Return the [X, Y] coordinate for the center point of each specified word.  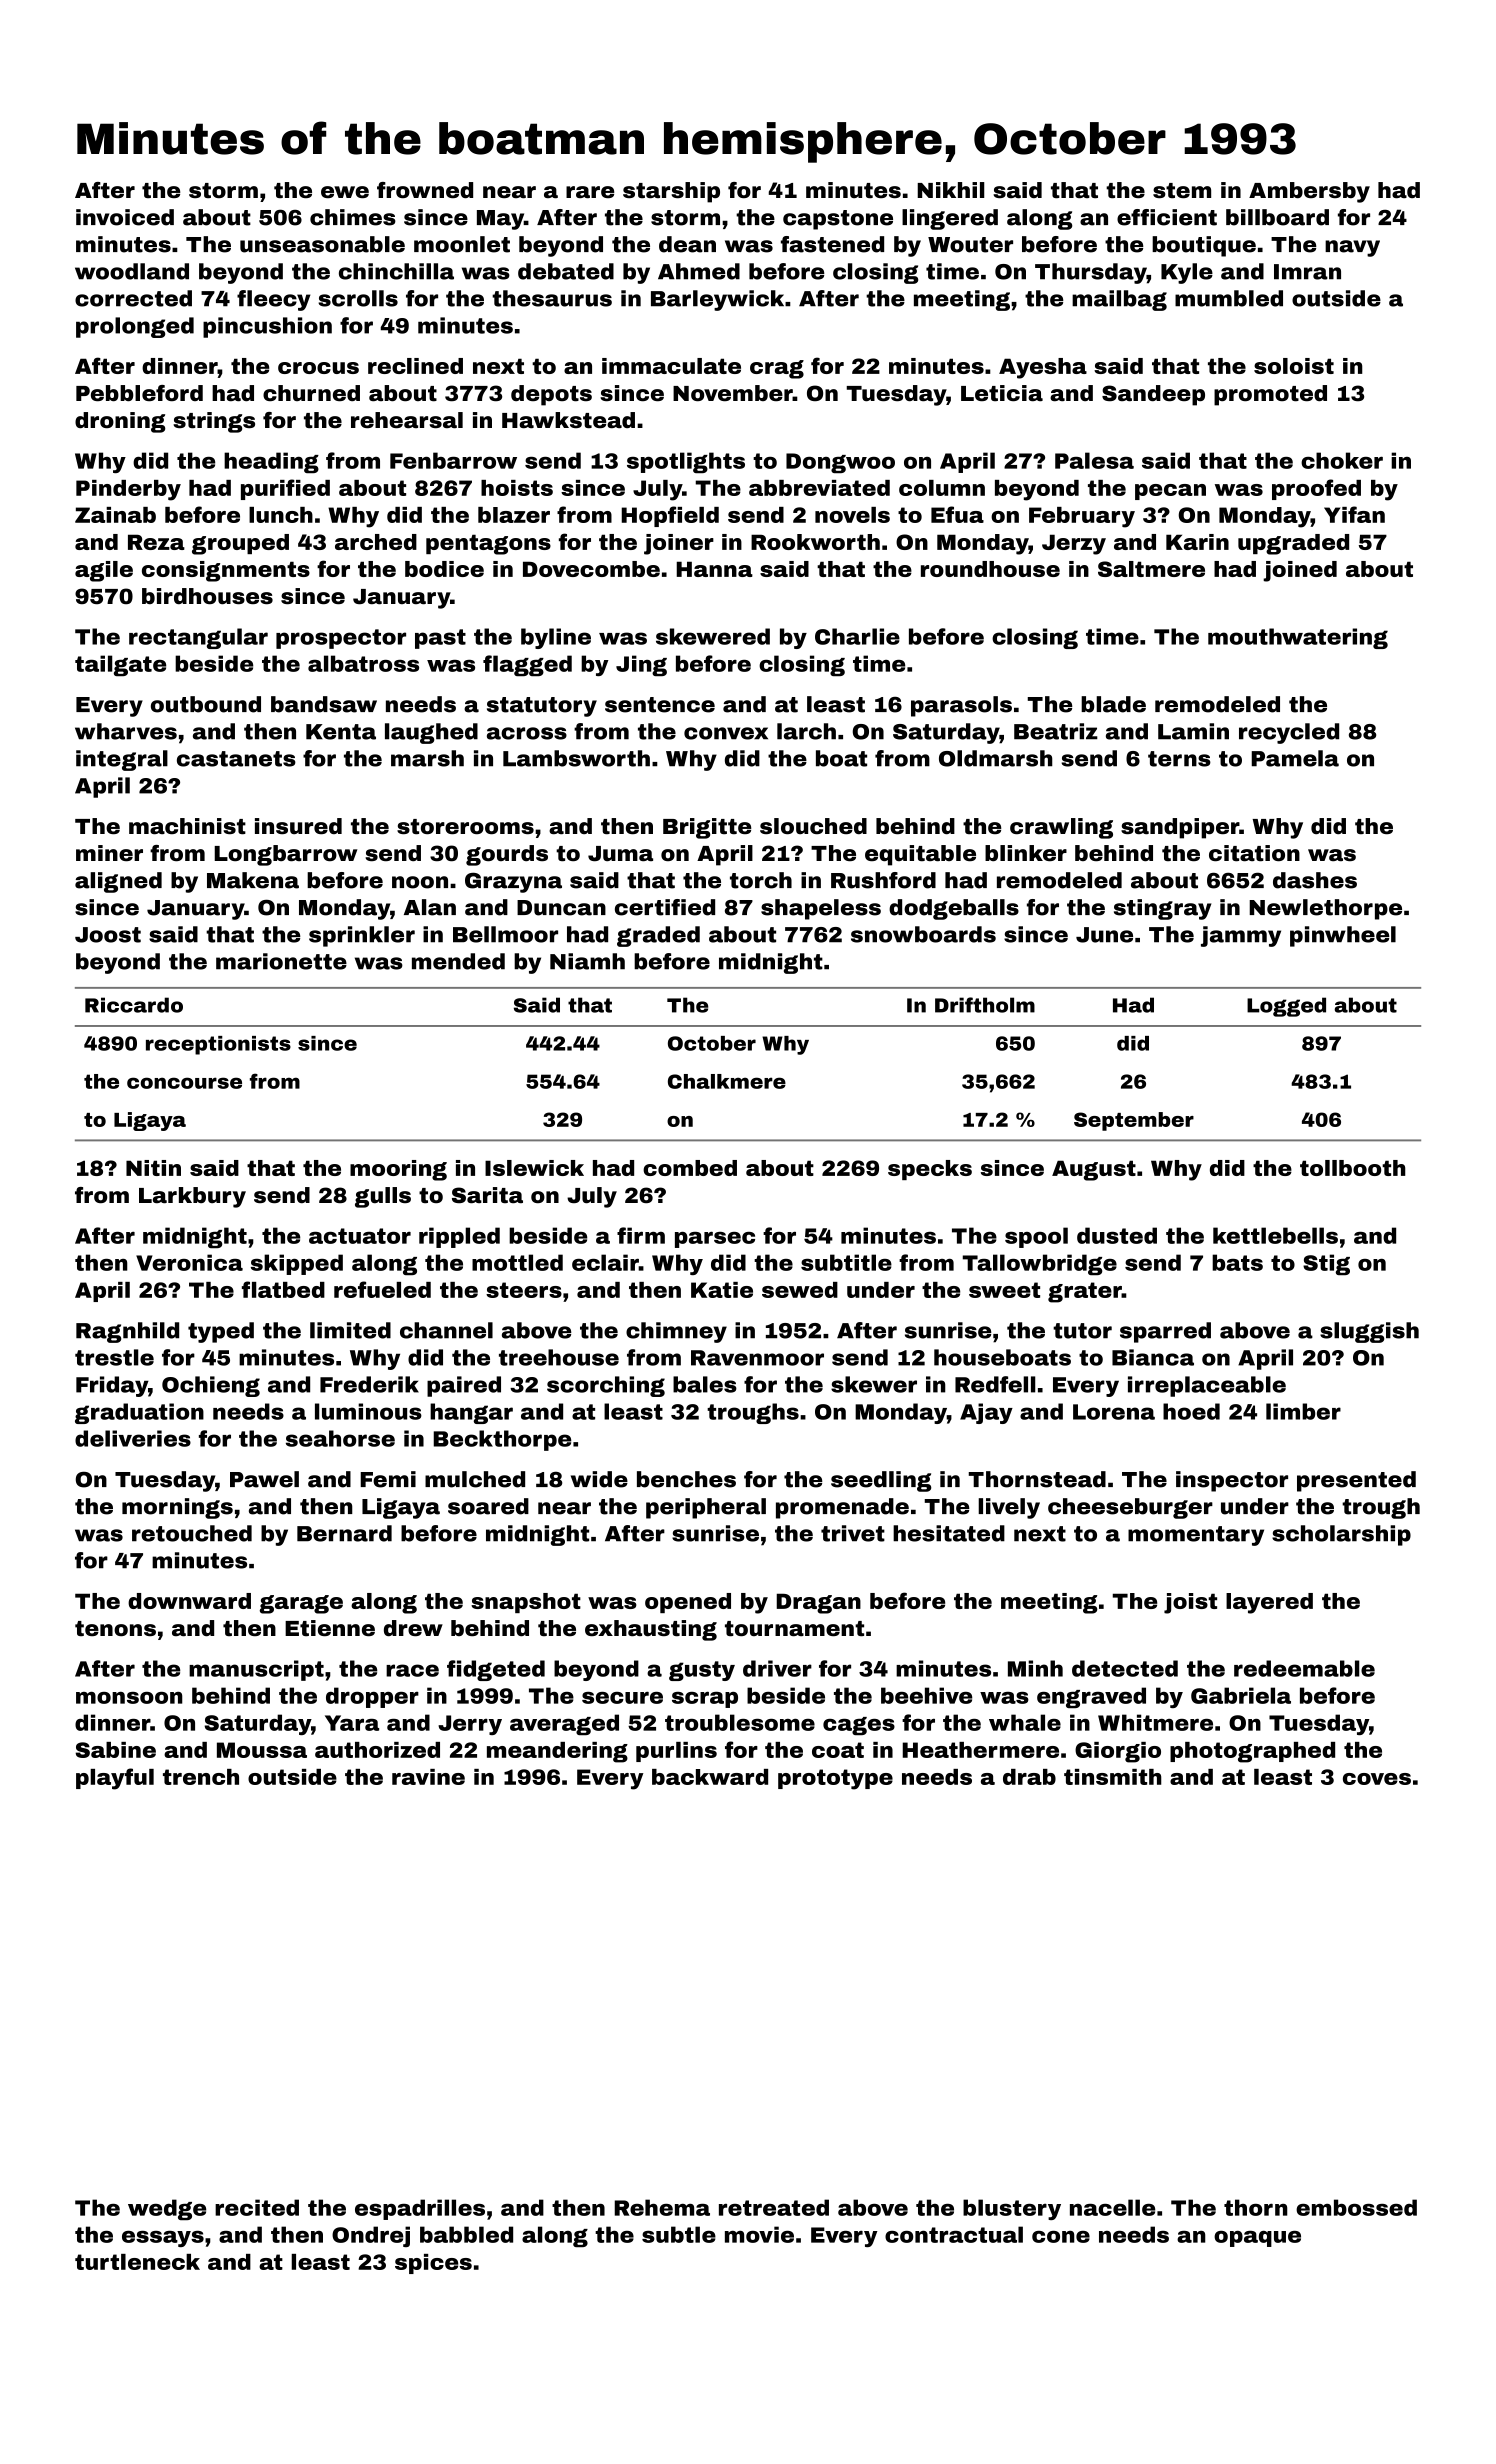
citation [1254, 853]
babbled [466, 2234]
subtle [679, 2234]
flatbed [283, 1289]
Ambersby [1309, 192]
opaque [1257, 2239]
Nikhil [950, 190]
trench [201, 1777]
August [1094, 1170]
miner [109, 853]
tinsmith [1113, 1777]
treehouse [559, 1357]
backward [710, 1777]
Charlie [857, 636]
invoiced [125, 217]
